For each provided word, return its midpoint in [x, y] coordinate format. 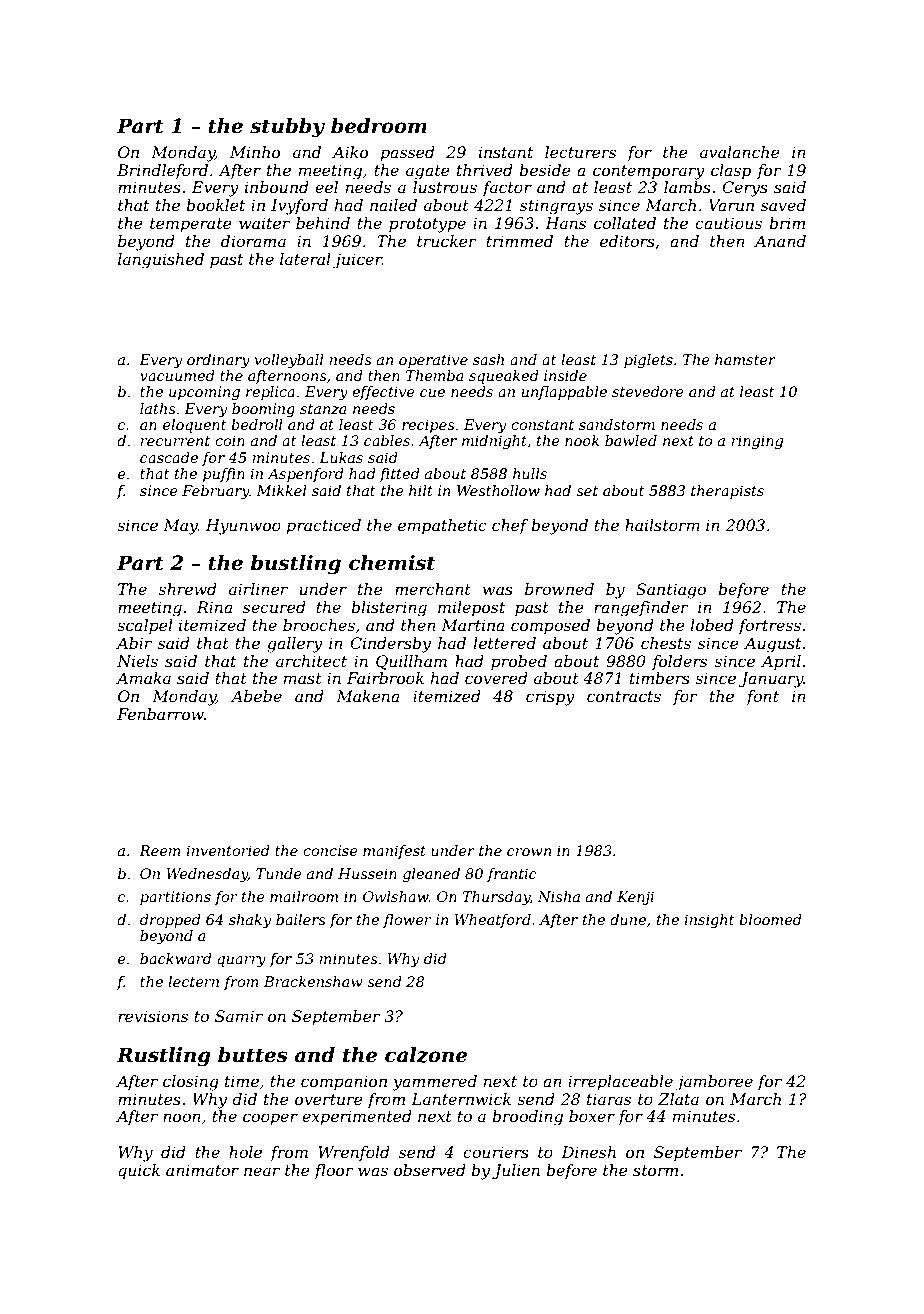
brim [787, 223]
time [242, 1081]
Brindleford [162, 171]
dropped [170, 921]
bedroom [379, 126]
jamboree [714, 1083]
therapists [727, 492]
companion [344, 1082]
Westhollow [498, 490]
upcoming [204, 393]
